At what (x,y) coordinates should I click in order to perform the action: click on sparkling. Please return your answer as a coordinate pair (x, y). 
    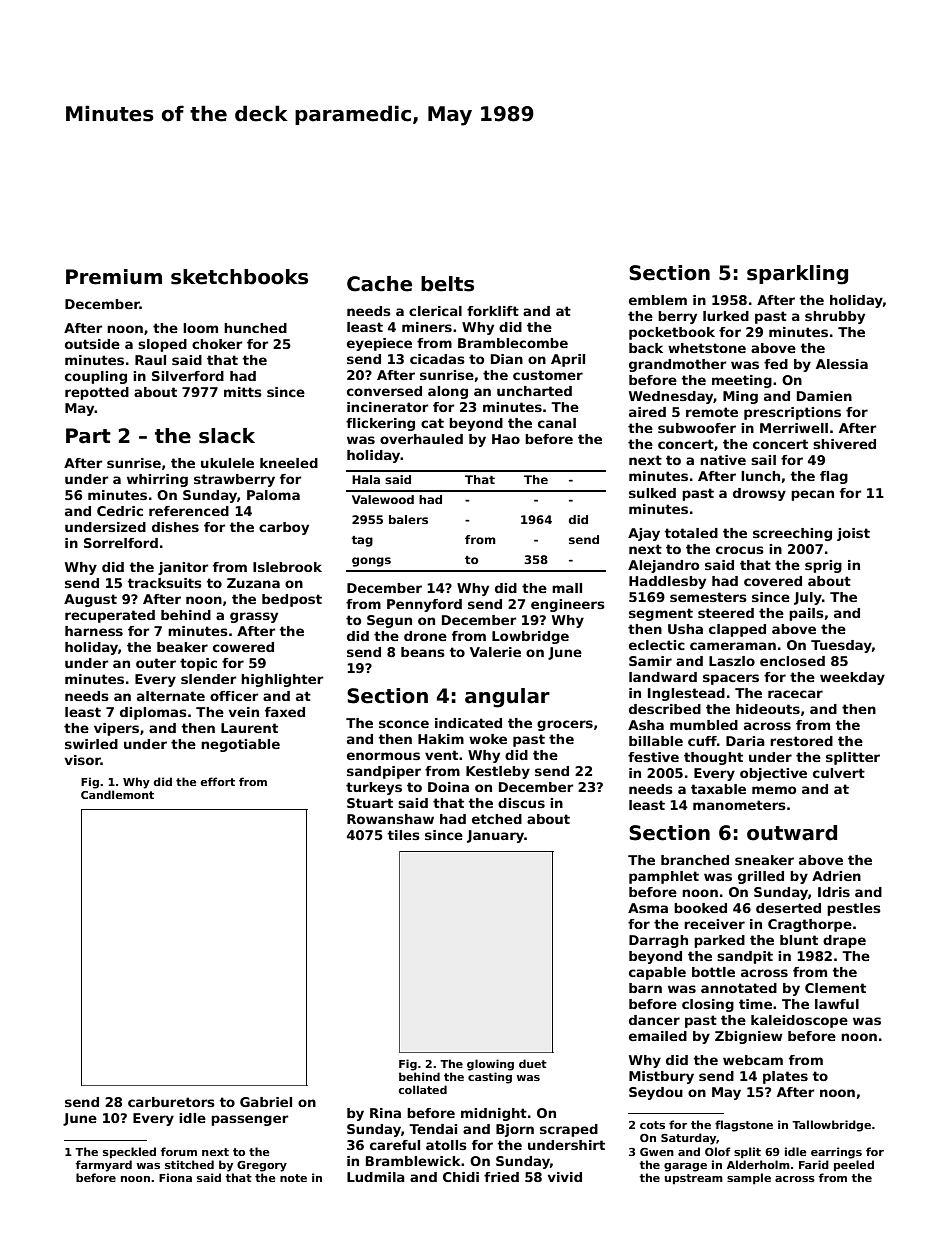
    Looking at the image, I should click on (797, 275).
